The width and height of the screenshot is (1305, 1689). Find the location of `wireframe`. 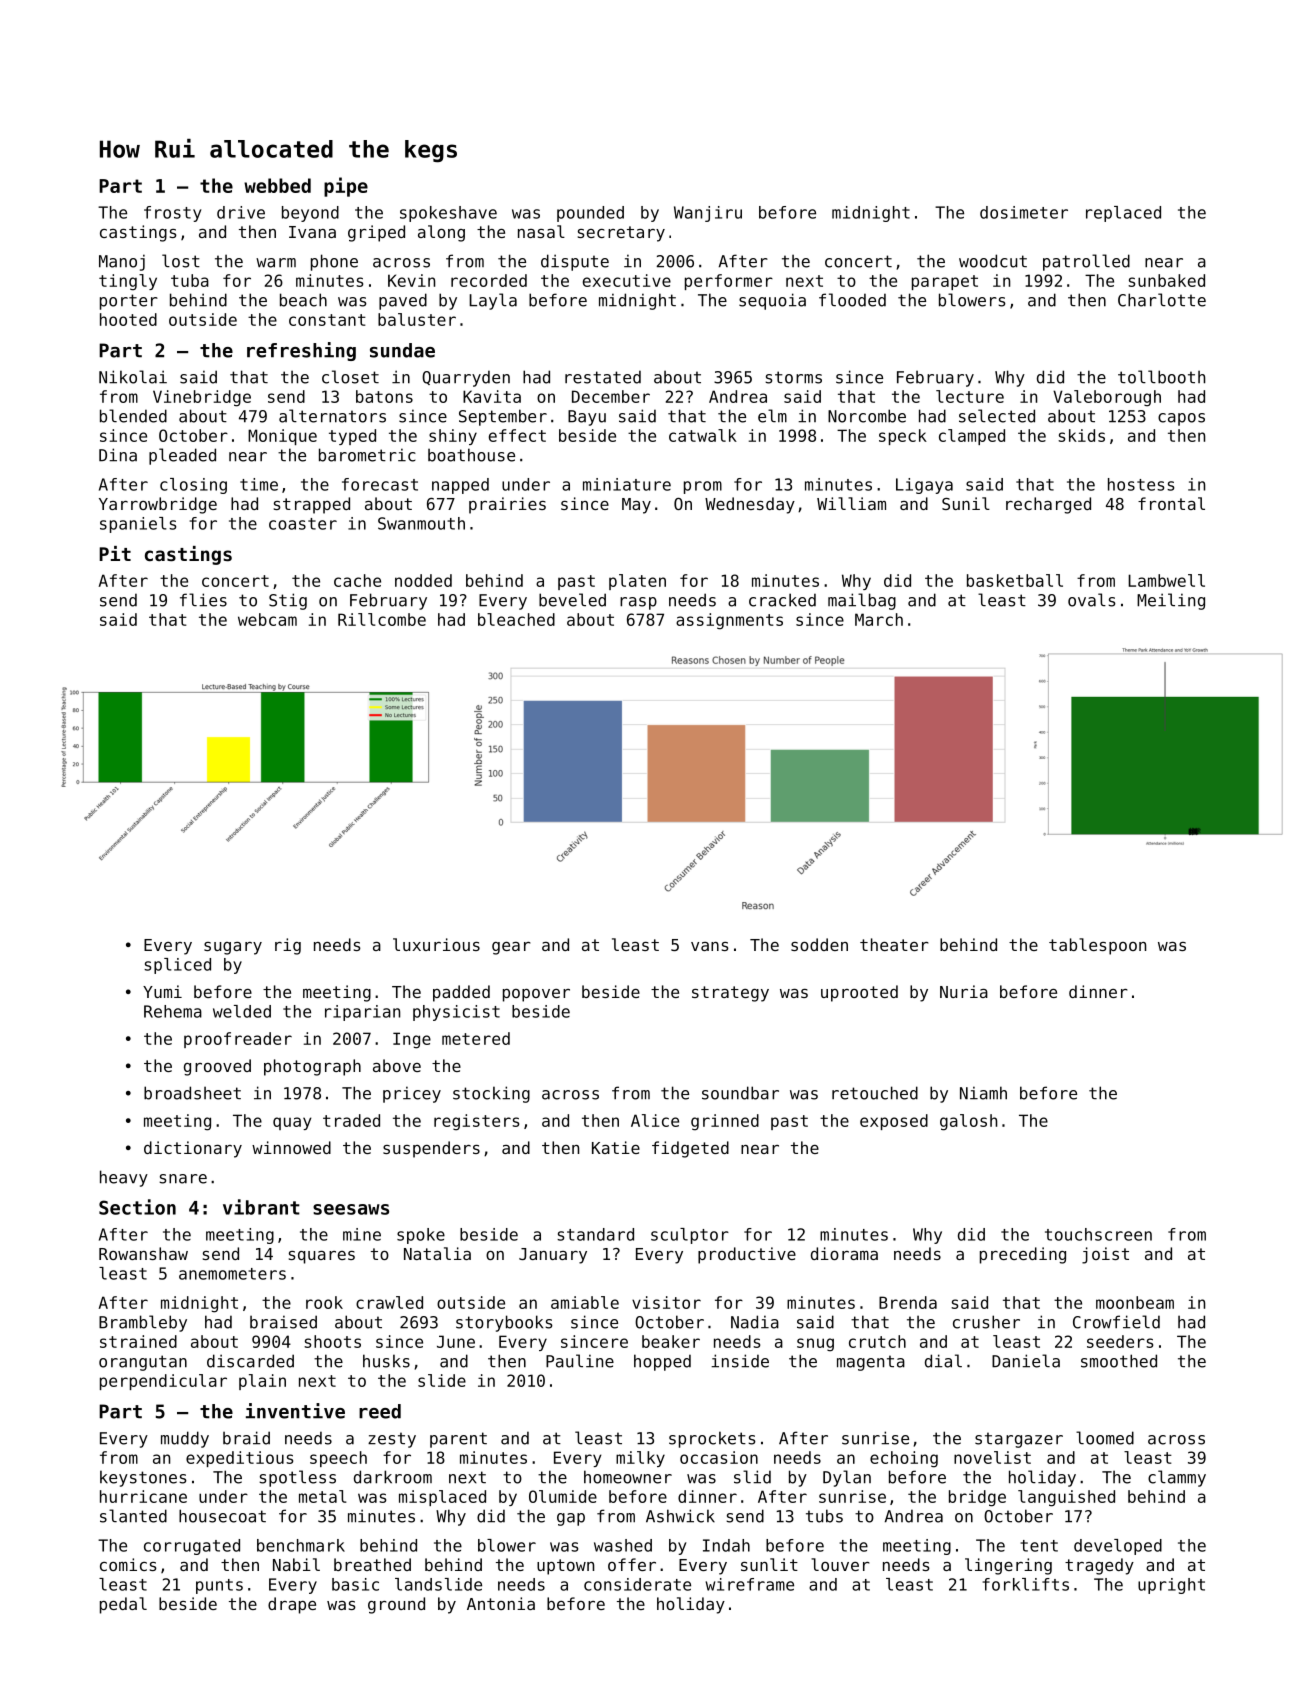

wireframe is located at coordinates (749, 1584).
